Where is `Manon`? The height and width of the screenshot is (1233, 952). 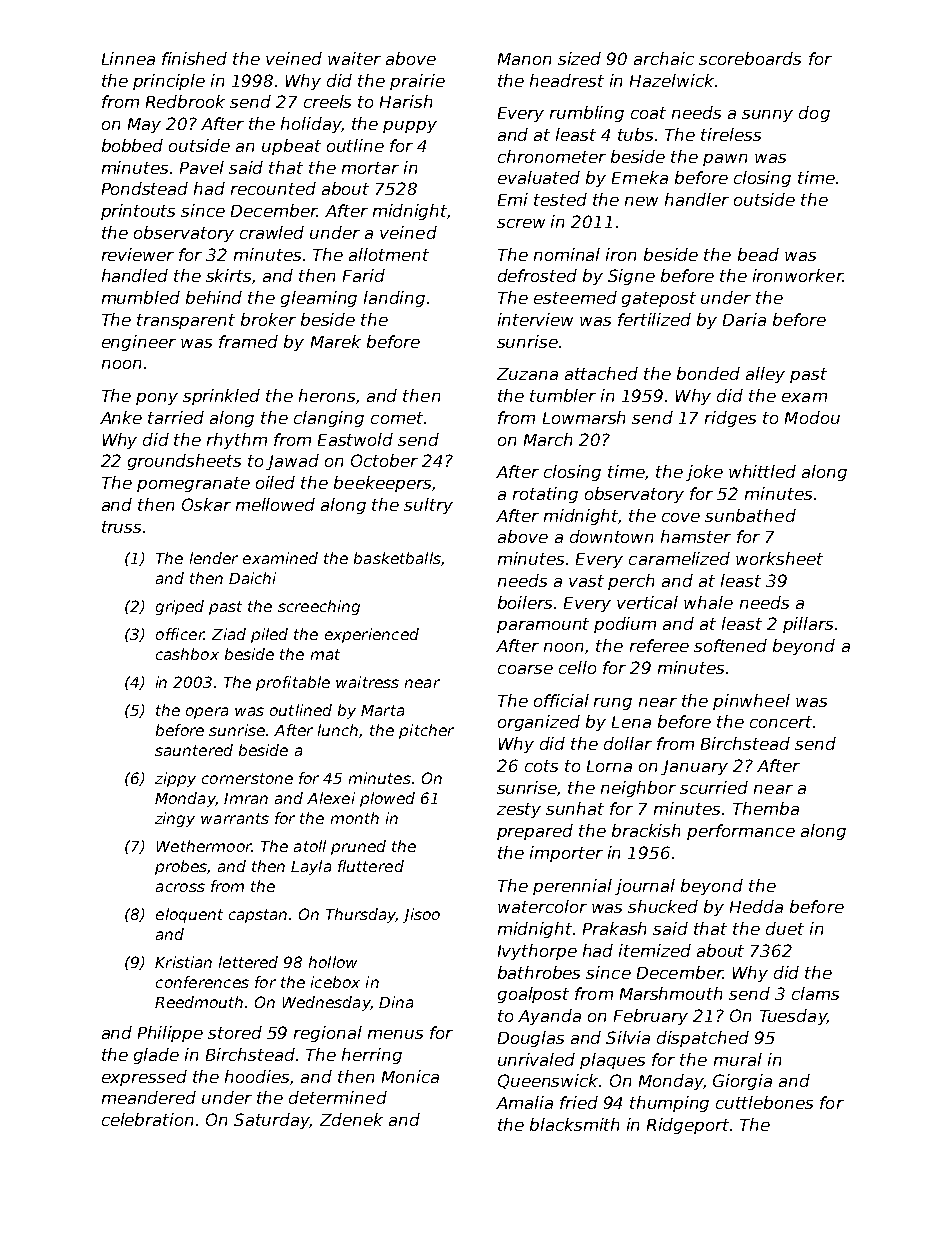 Manon is located at coordinates (524, 59).
